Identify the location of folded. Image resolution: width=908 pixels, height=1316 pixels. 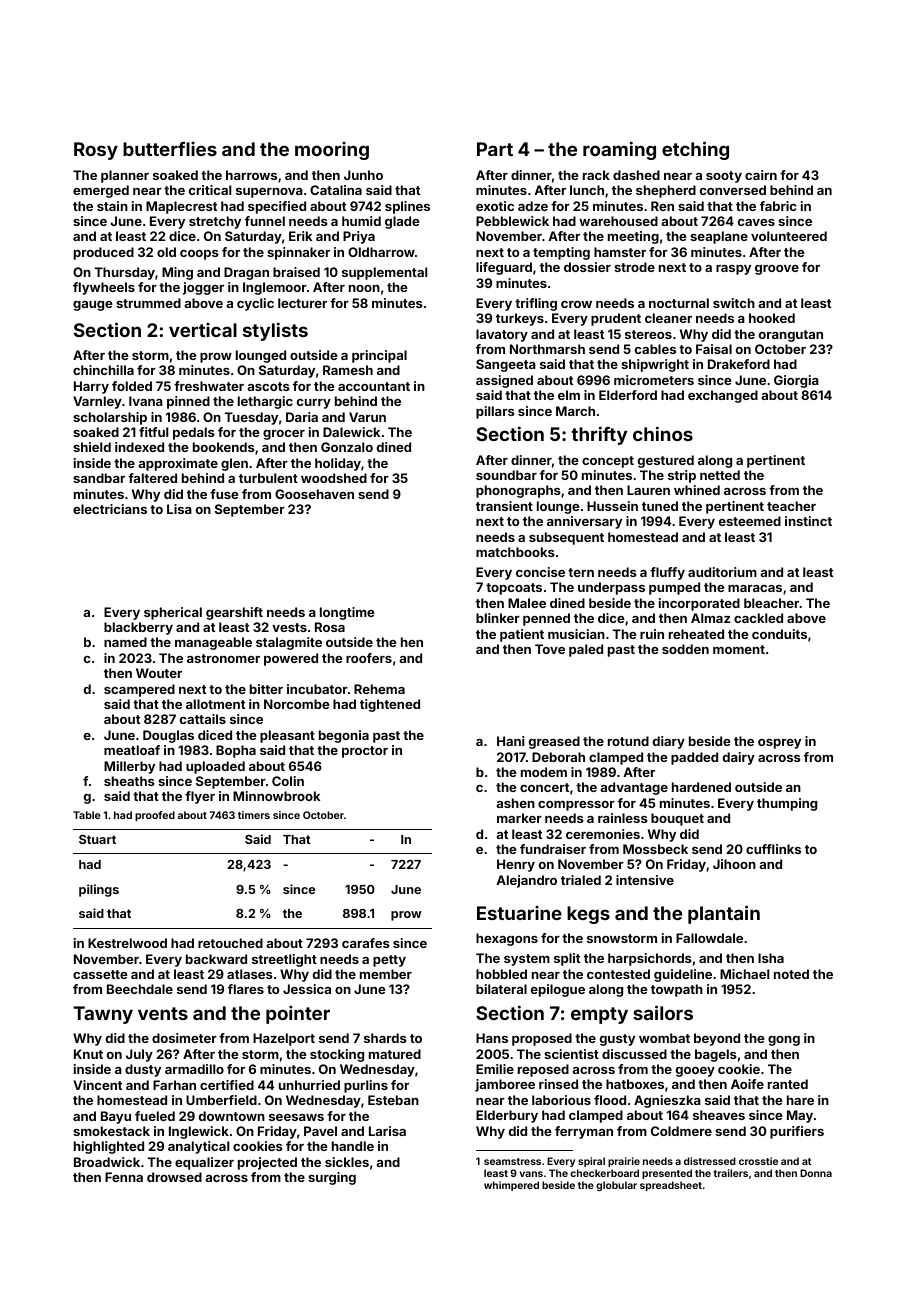
(132, 386).
